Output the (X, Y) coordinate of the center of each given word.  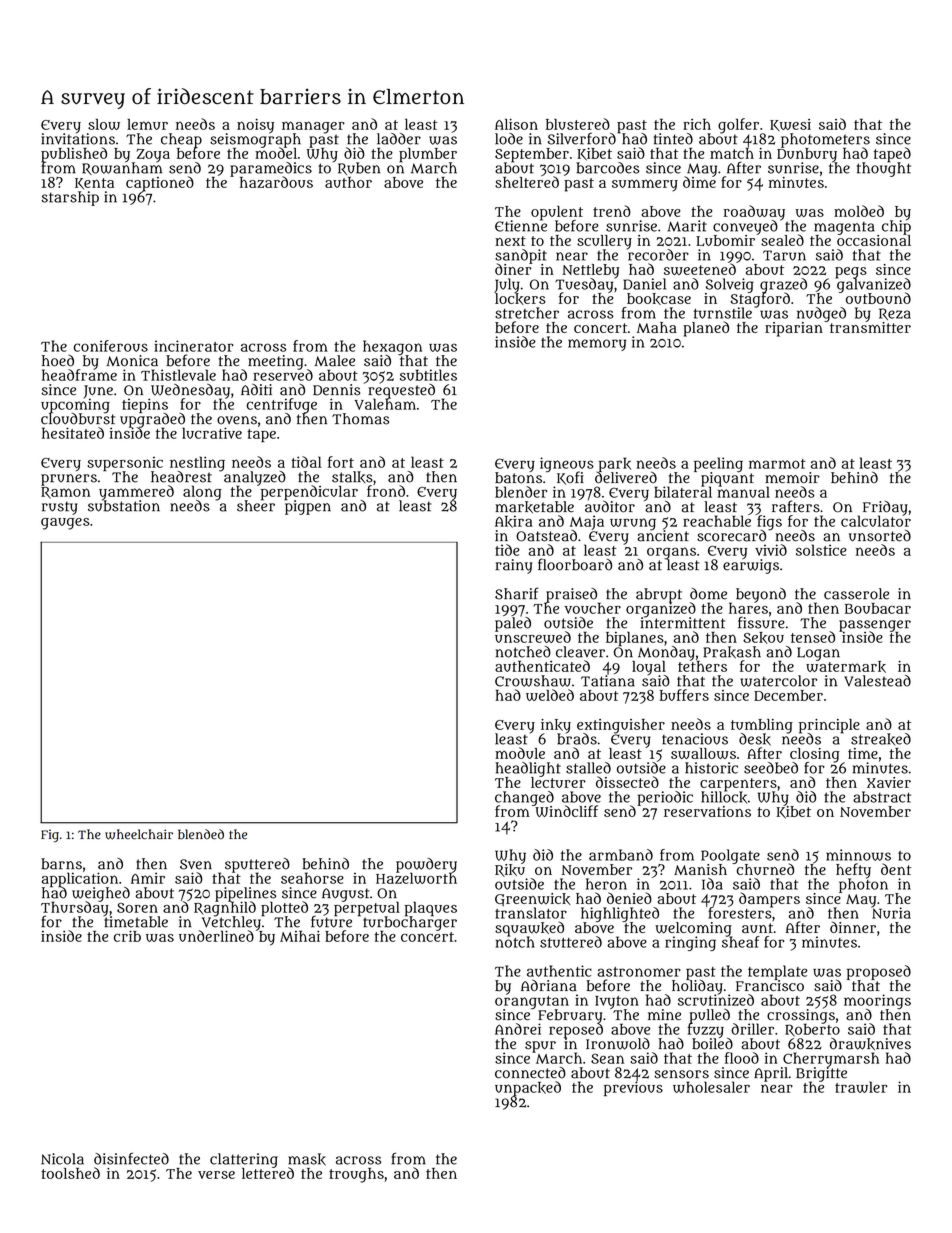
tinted (673, 139)
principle (829, 726)
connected (530, 1073)
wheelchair (139, 834)
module (520, 753)
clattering (244, 1160)
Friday (885, 508)
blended (201, 834)
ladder (399, 139)
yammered (136, 492)
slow (104, 124)
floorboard (575, 564)
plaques (431, 908)
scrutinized (716, 1000)
